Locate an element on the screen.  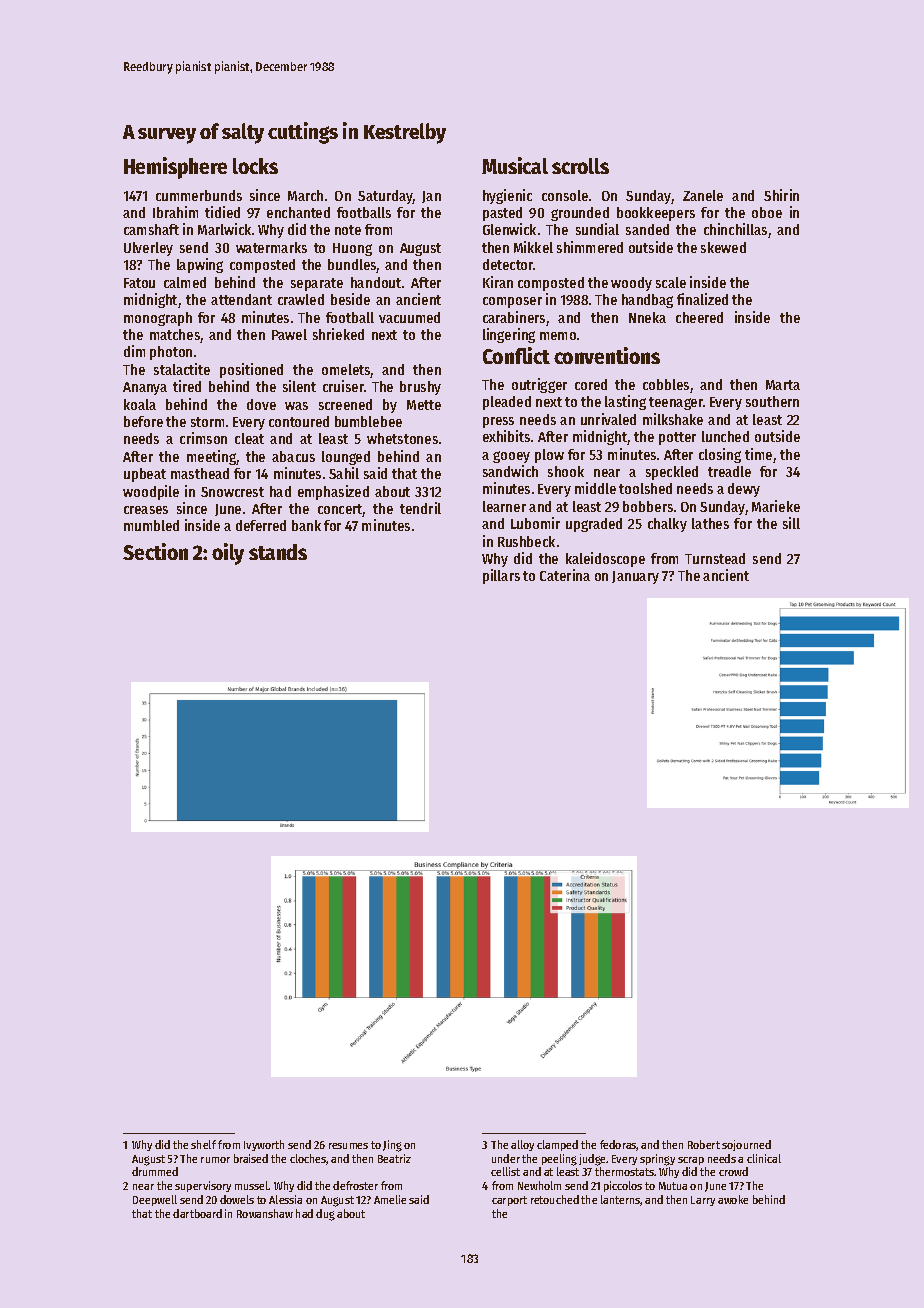
shelf is located at coordinates (203, 1144).
